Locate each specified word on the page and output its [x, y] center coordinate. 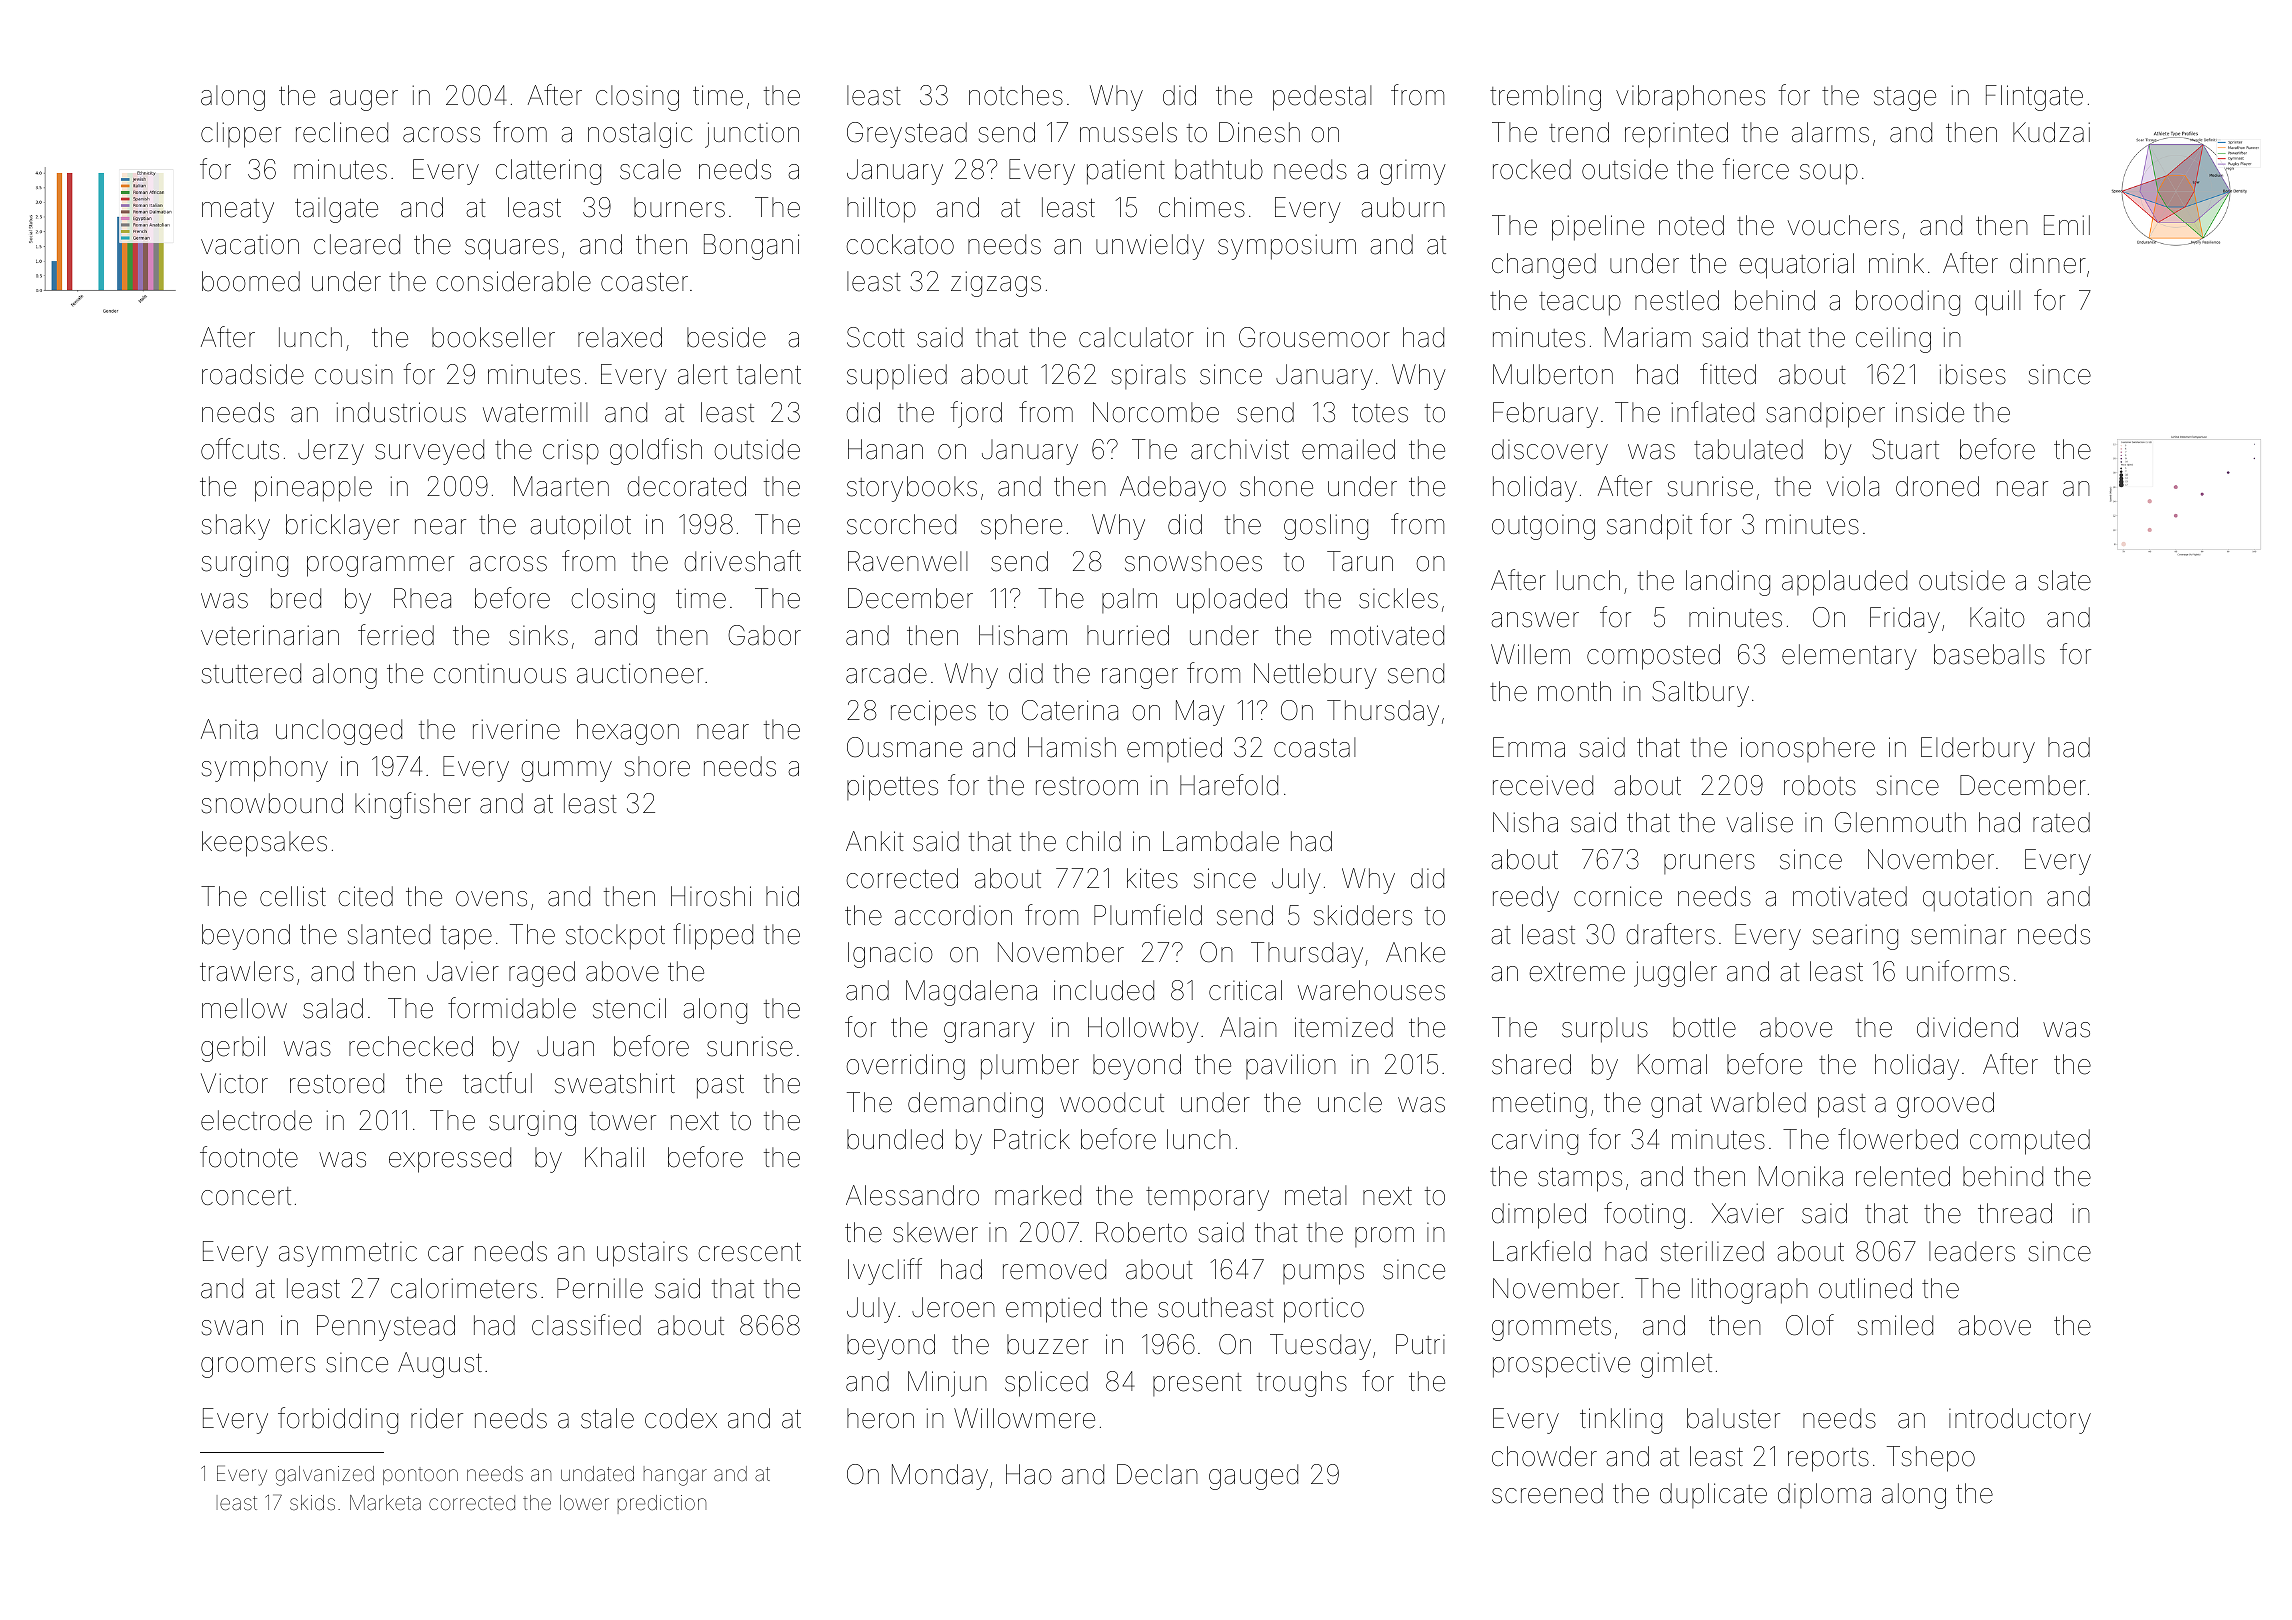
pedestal [1322, 98]
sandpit [1649, 527]
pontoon [420, 1476]
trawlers [247, 971]
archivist [1240, 449]
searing [1855, 937]
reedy [1526, 899]
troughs [1302, 1384]
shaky [236, 527]
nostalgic [640, 135]
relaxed [620, 337]
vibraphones [1690, 98]
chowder [1544, 1456]
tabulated [1748, 449]
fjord [976, 414]
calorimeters [464, 1288]
